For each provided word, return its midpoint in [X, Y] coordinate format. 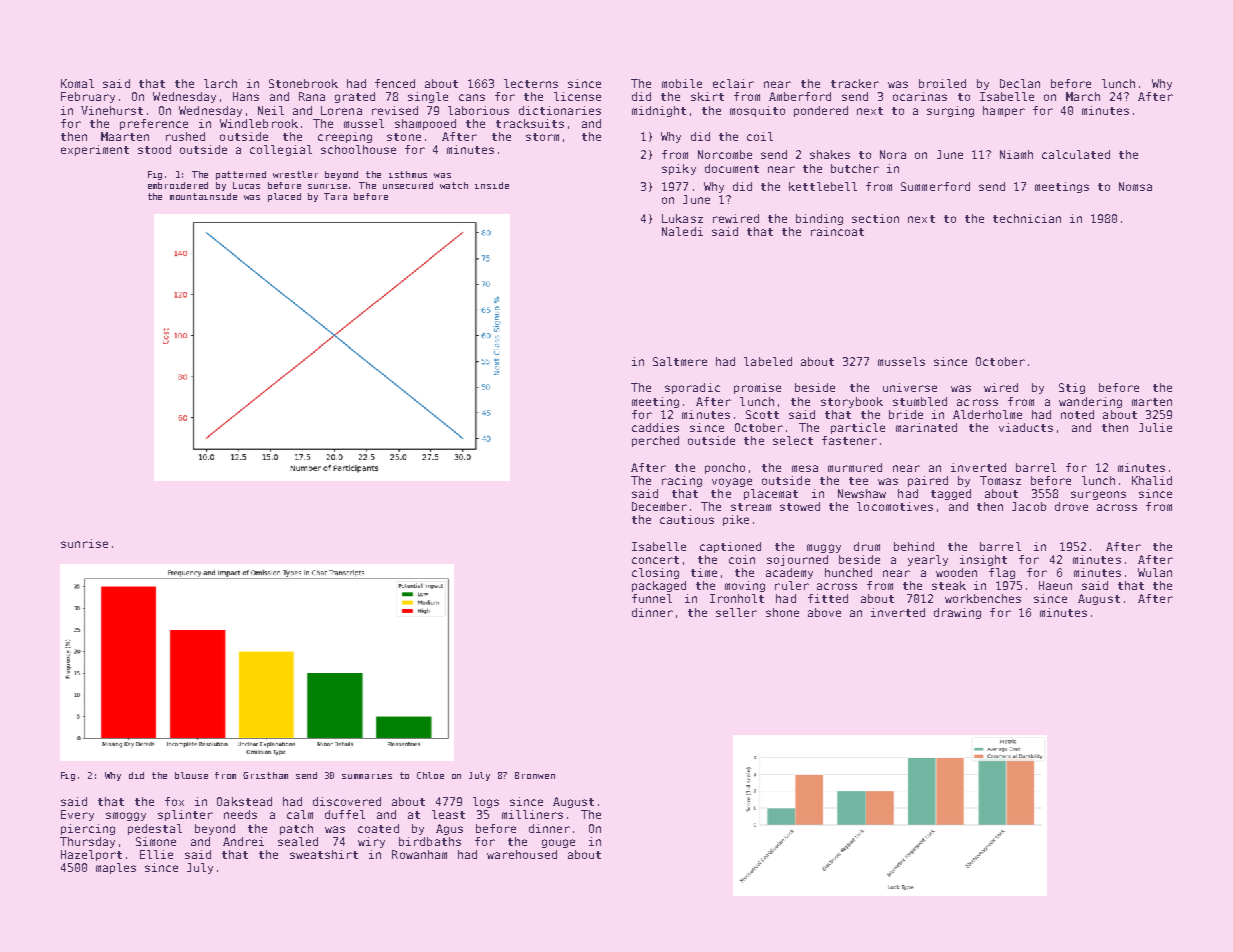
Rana [312, 96]
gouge [558, 843]
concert [655, 560]
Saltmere [680, 361]
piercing [88, 829]
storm [542, 137]
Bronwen [535, 775]
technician [1027, 218]
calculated [1076, 154]
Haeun [1055, 585]
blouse [191, 775]
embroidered [178, 185]
